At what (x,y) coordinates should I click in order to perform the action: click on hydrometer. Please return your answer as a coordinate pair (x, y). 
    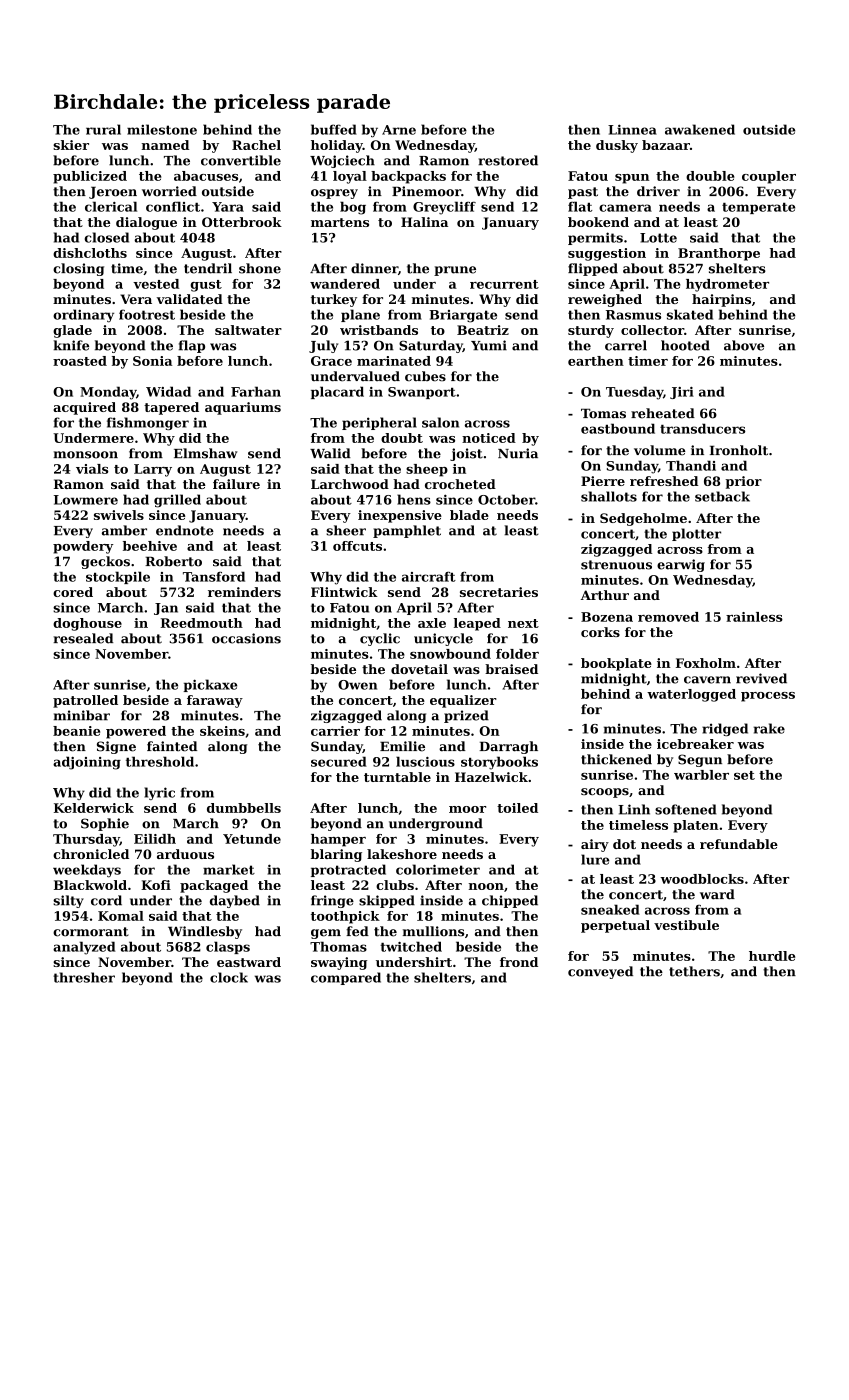
    Looking at the image, I should click on (727, 285).
